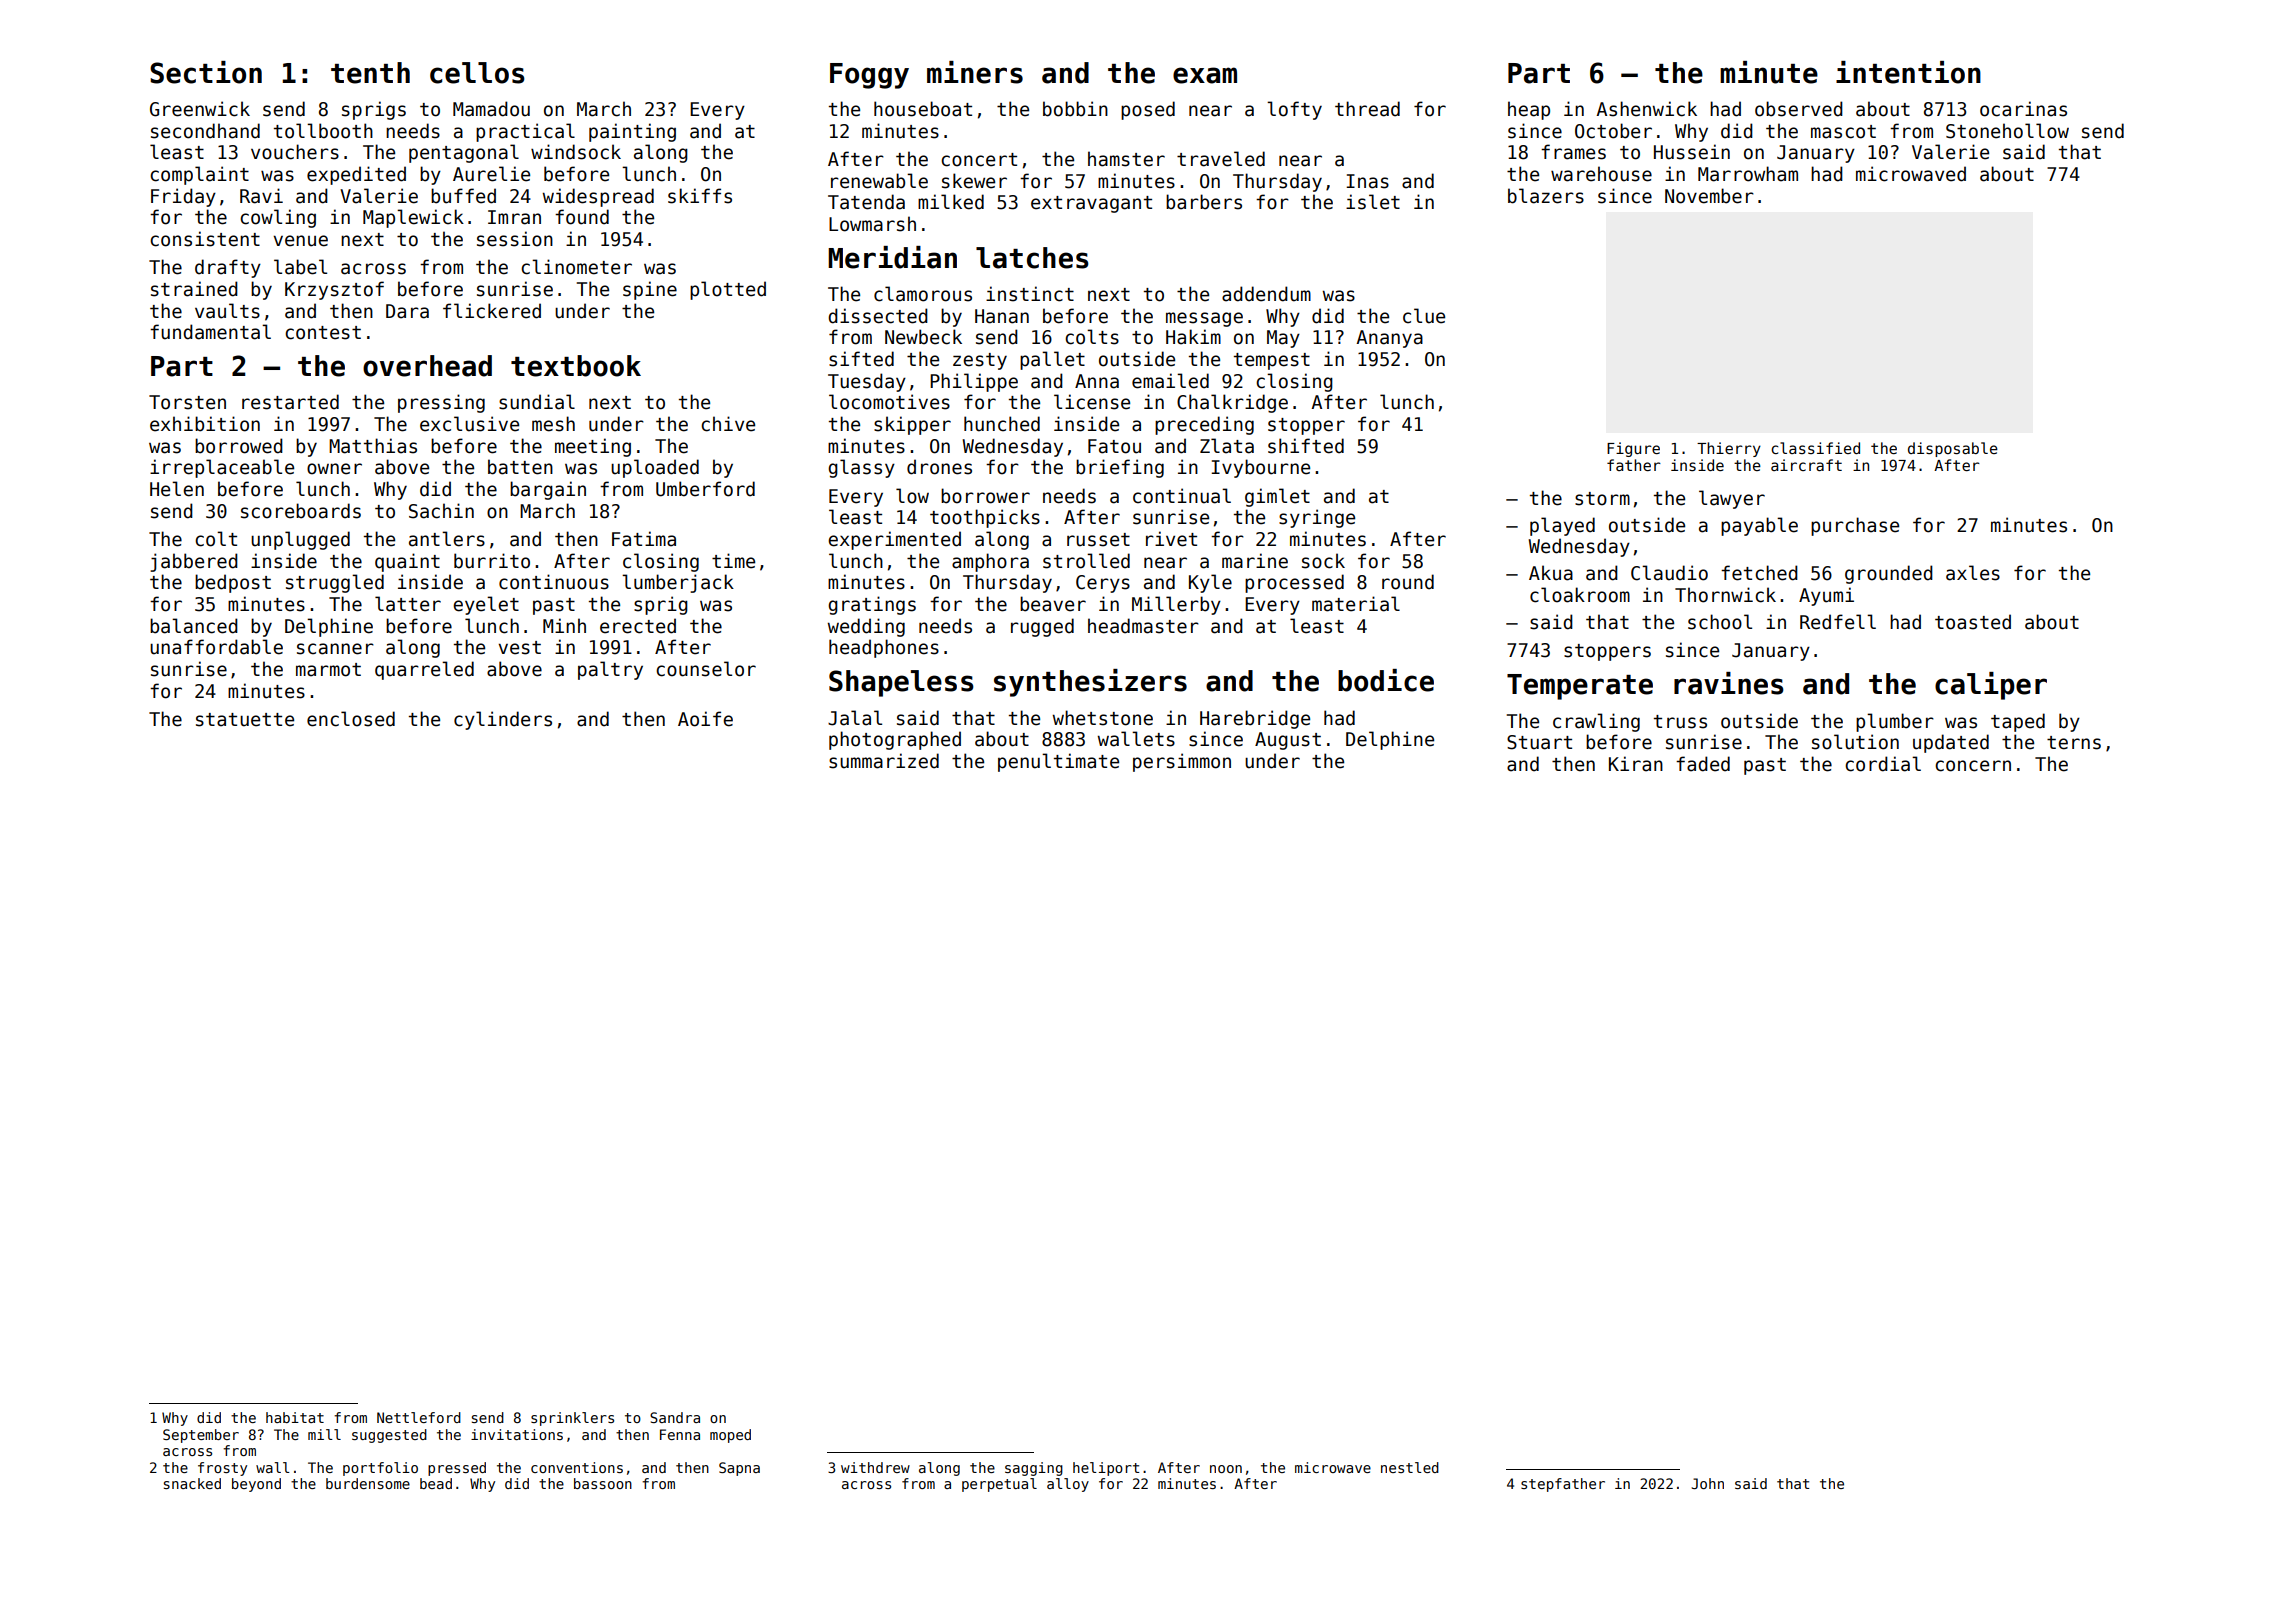 This document has width=2282, height=1614. I want to click on disposable, so click(1953, 449).
